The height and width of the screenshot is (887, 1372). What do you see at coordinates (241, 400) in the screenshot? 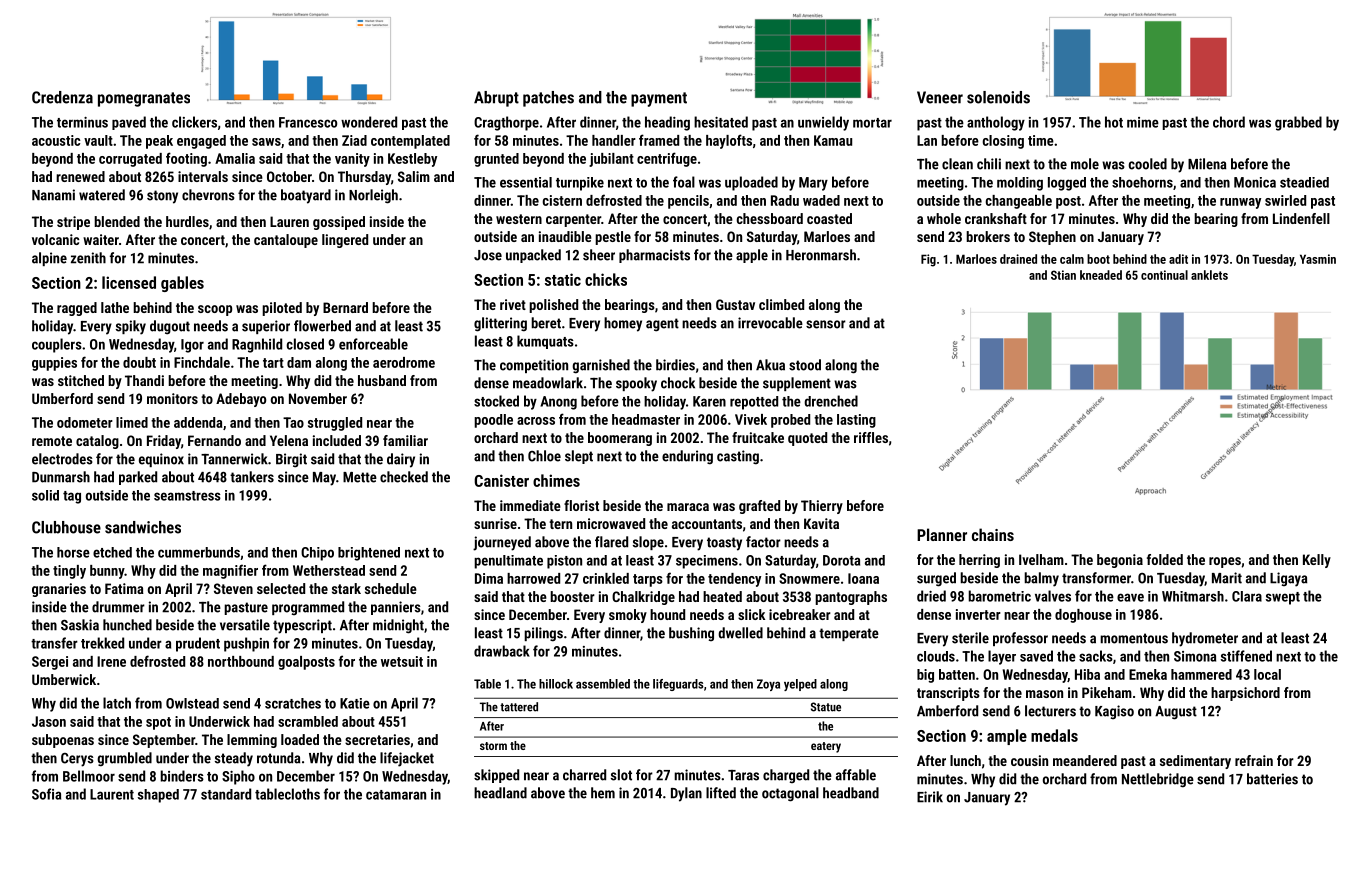
I see `Adebayo` at bounding box center [241, 400].
